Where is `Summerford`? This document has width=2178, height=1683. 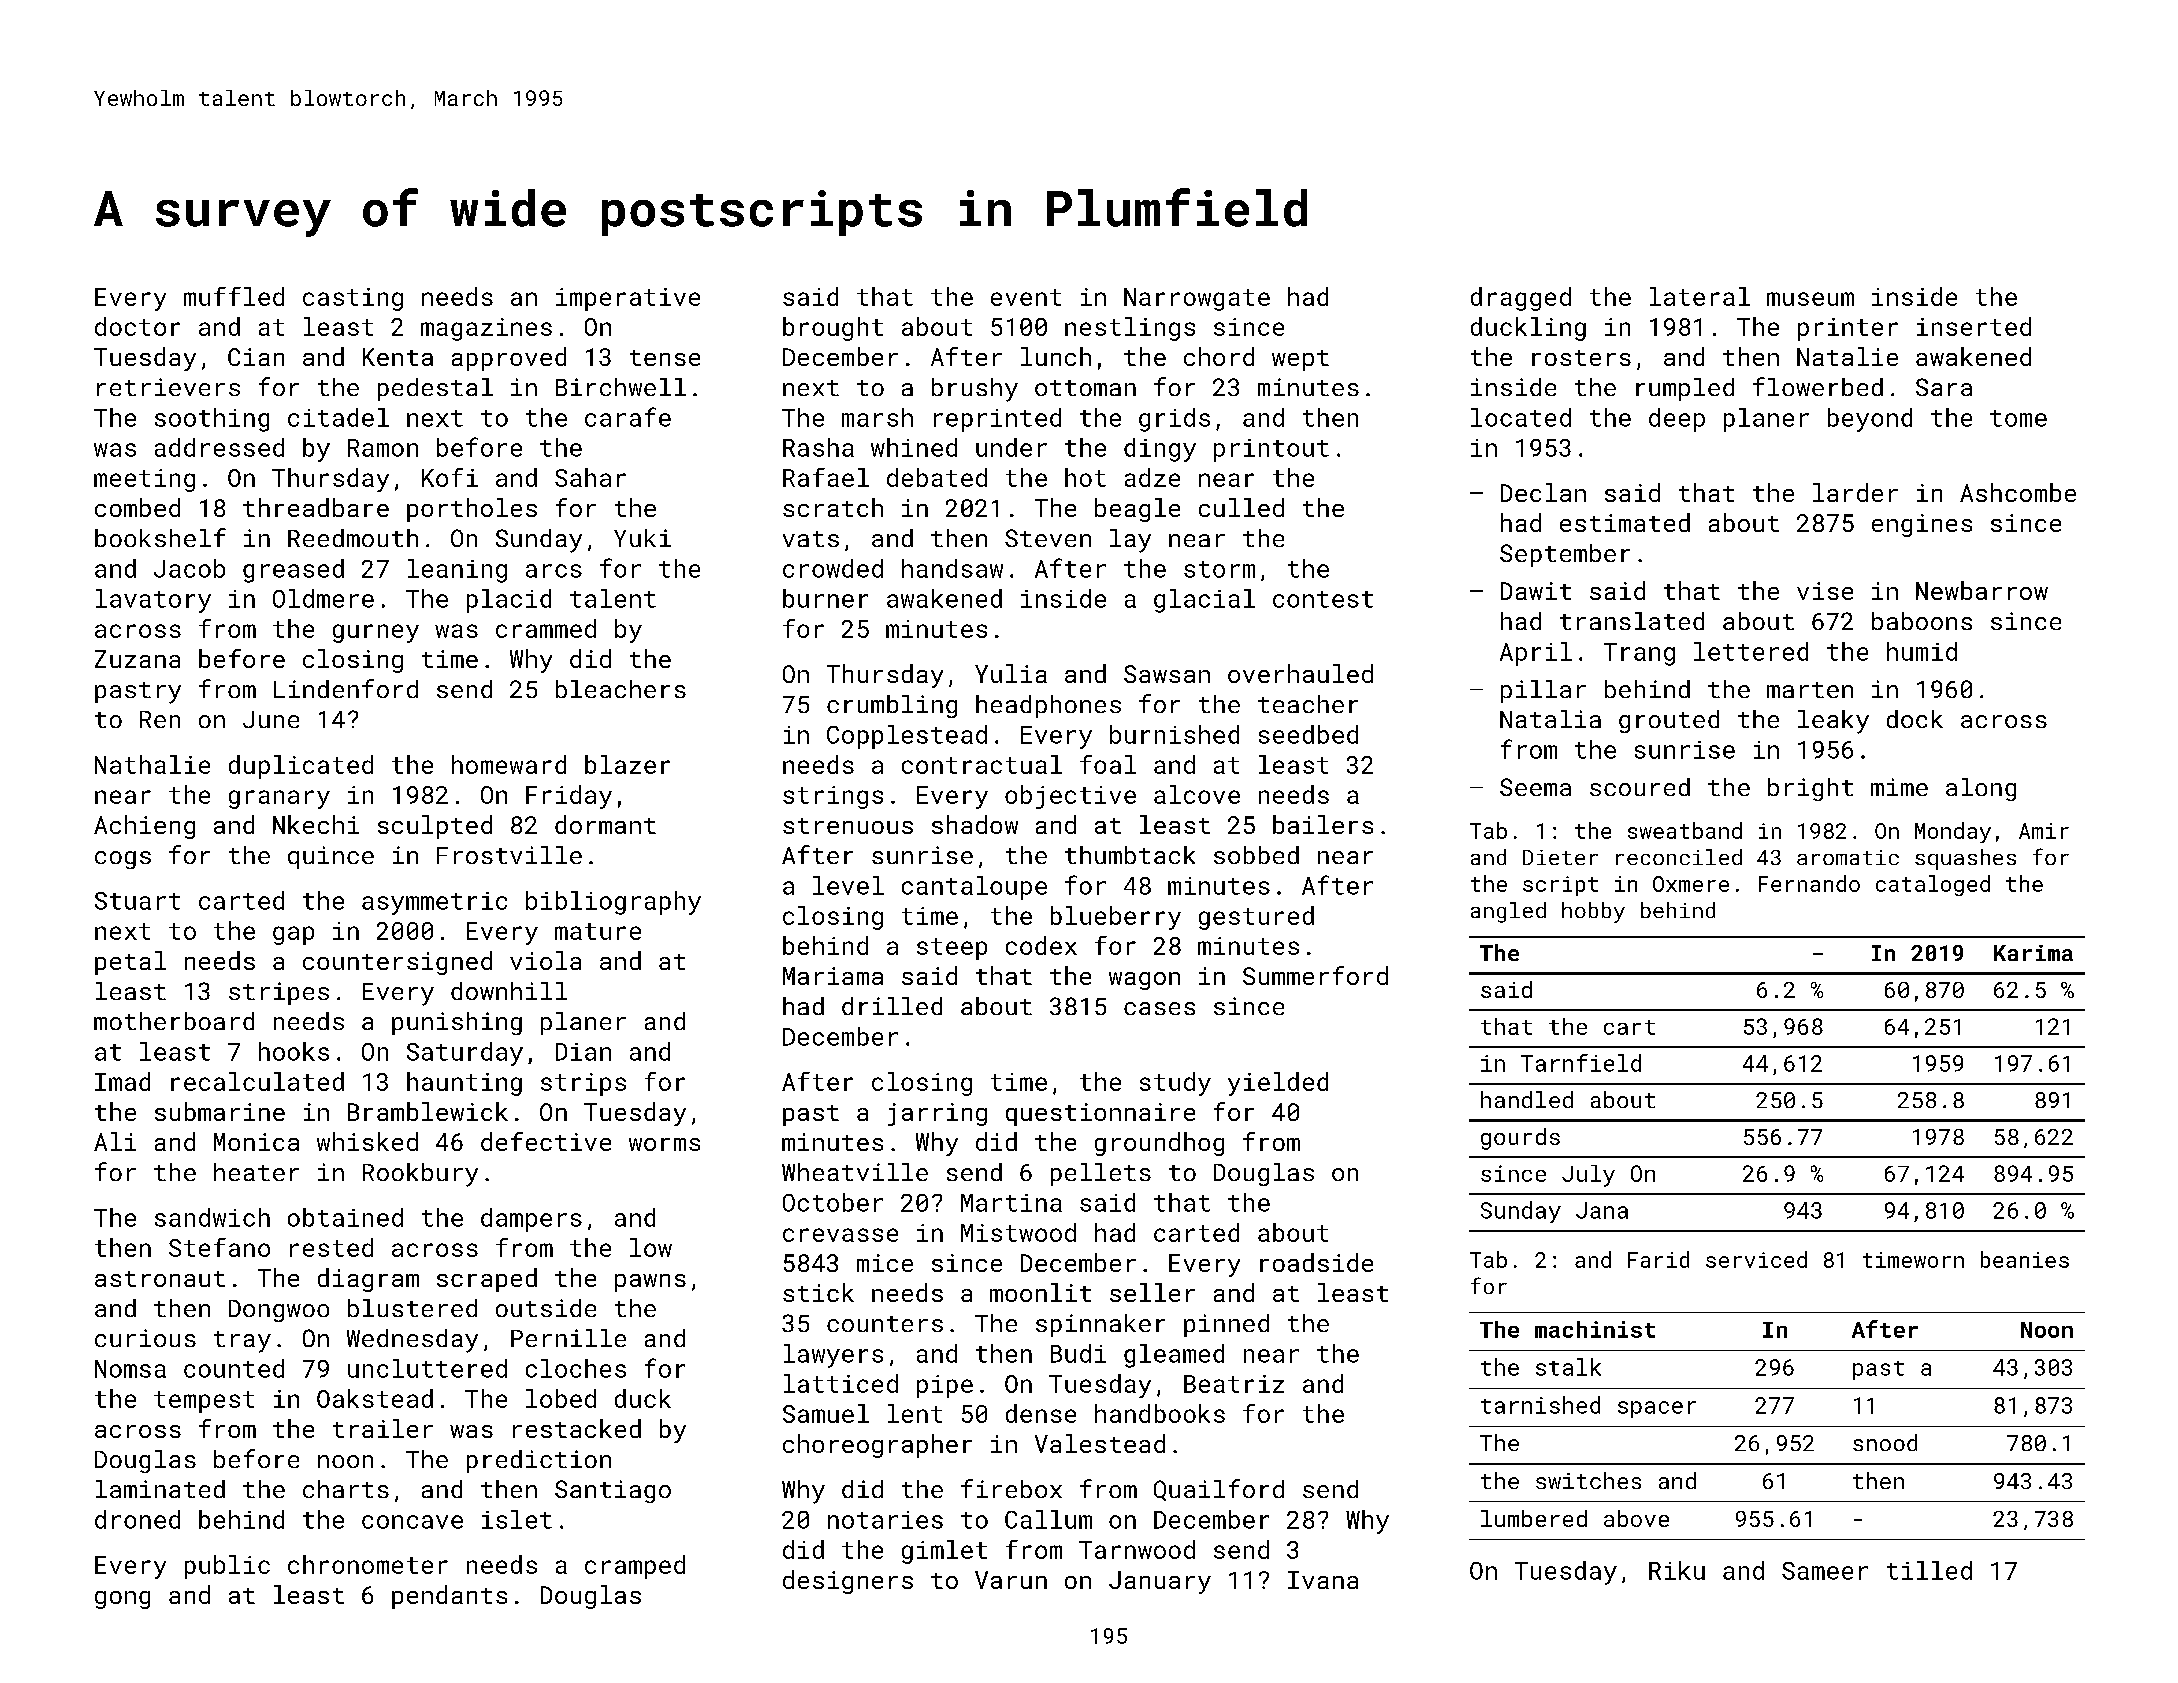
Summerford is located at coordinates (1315, 975).
